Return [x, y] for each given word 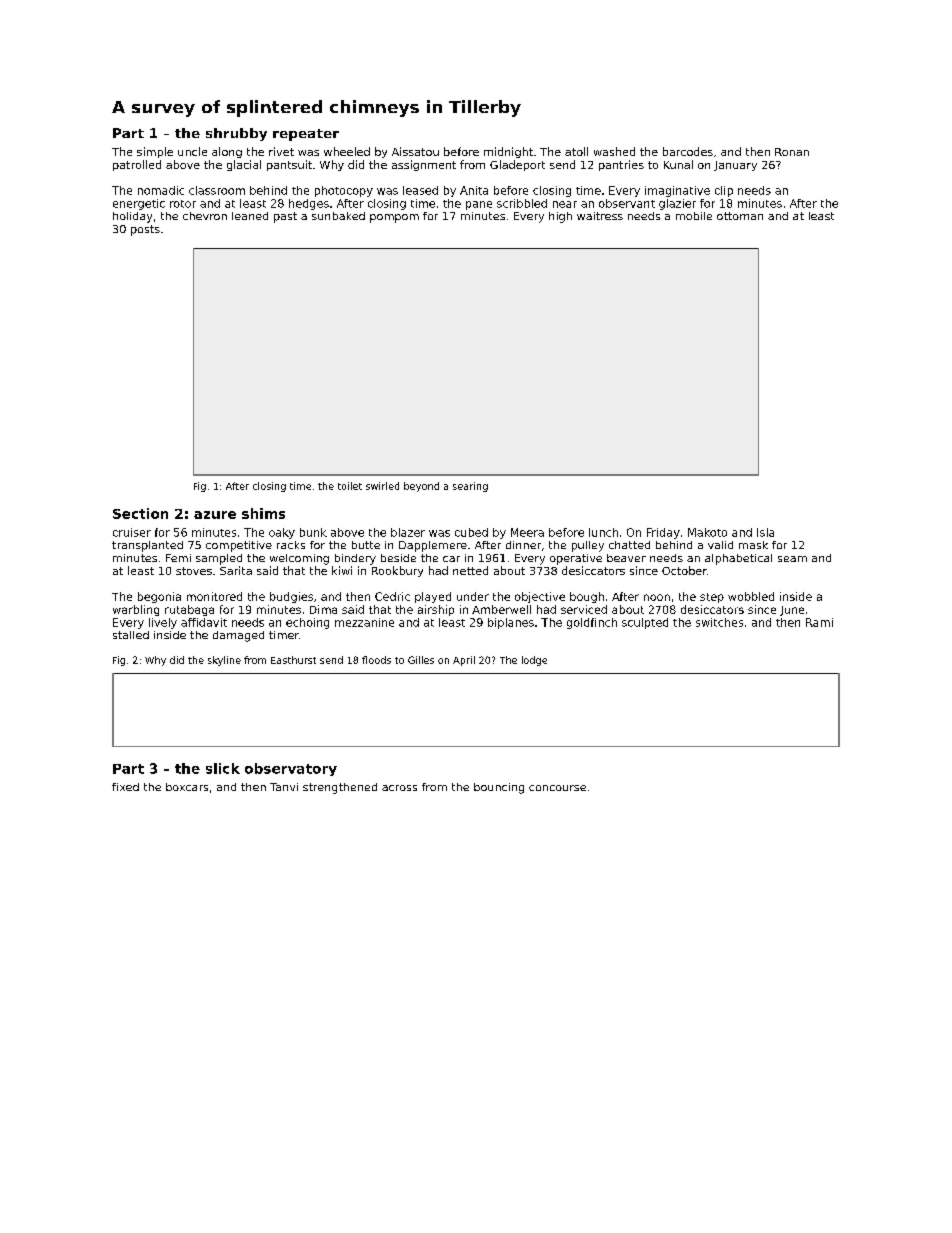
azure [215, 515]
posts [145, 230]
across [399, 788]
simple [155, 152]
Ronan [792, 152]
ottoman [740, 216]
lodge [534, 661]
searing [470, 487]
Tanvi [284, 787]
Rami [819, 622]
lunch [603, 532]
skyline [224, 661]
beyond [421, 487]
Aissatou [415, 151]
